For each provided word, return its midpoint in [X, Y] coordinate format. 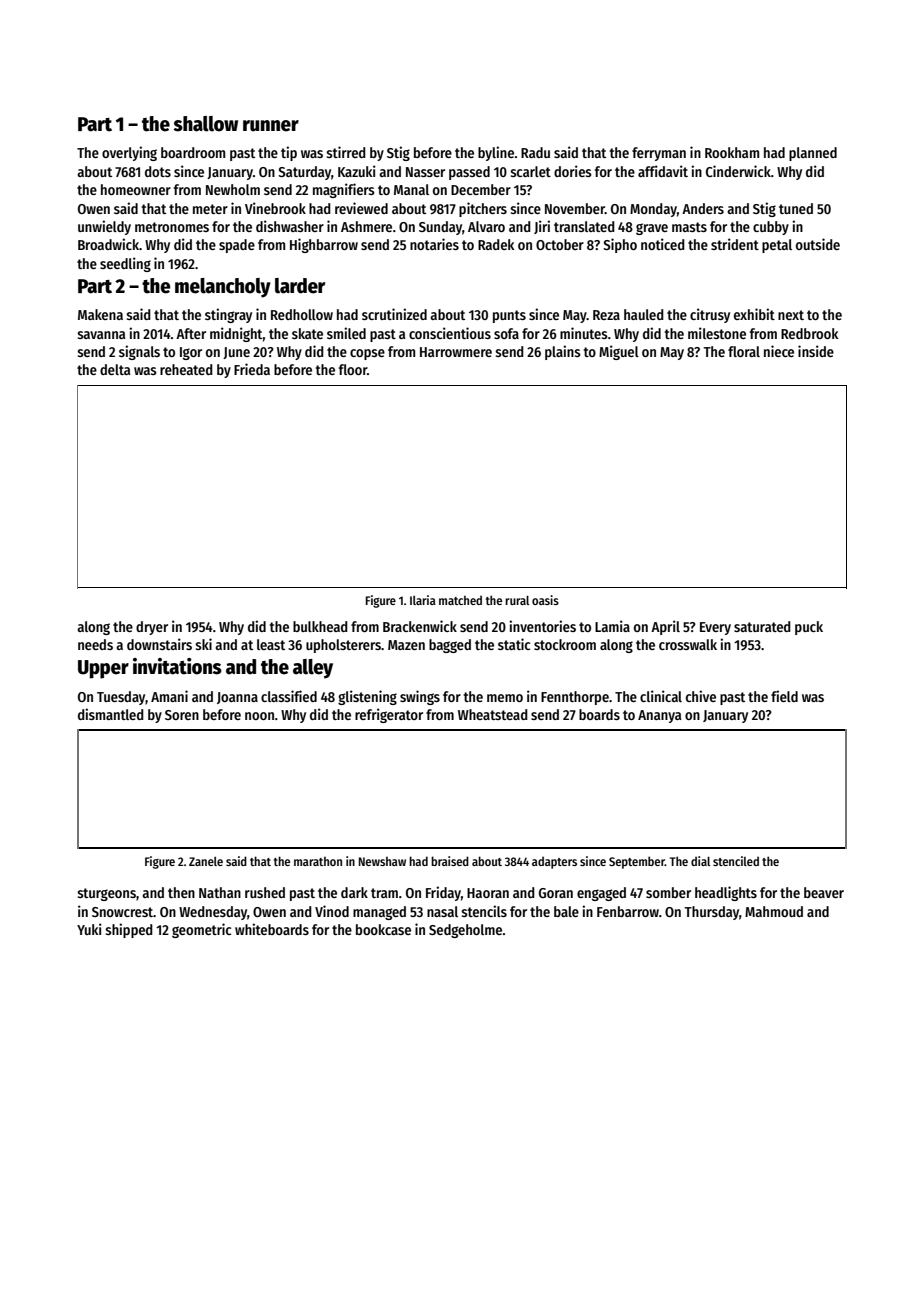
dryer [152, 628]
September [637, 862]
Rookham [732, 152]
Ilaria [423, 600]
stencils [484, 911]
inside [816, 351]
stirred [346, 152]
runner [271, 126]
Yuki [89, 929]
